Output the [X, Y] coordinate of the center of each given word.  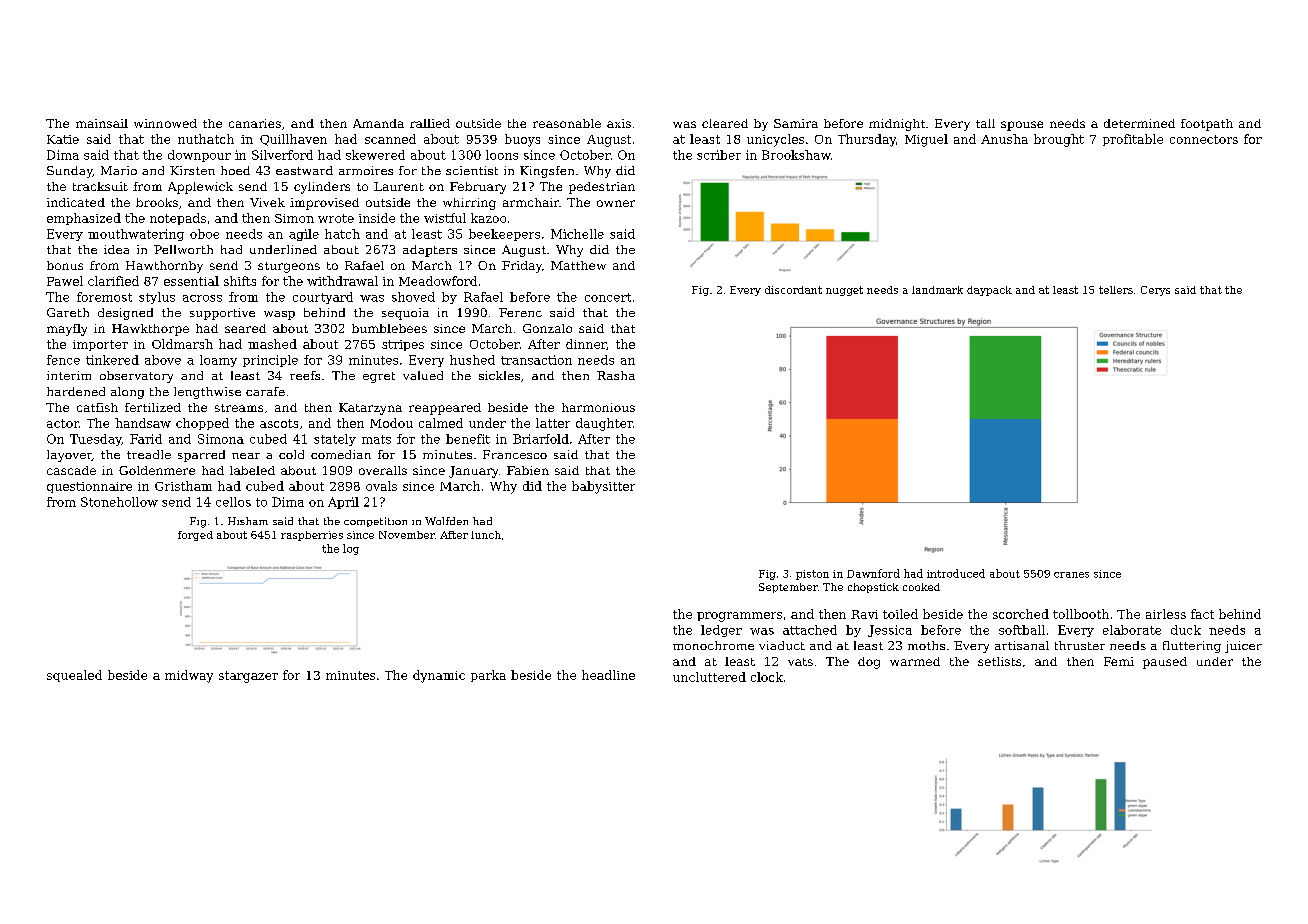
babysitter [603, 487]
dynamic [439, 676]
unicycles [775, 140]
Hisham [248, 521]
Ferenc [520, 312]
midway [189, 676]
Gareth [68, 312]
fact [1202, 614]
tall [985, 123]
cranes [1071, 575]
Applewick [200, 188]
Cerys [1155, 291]
